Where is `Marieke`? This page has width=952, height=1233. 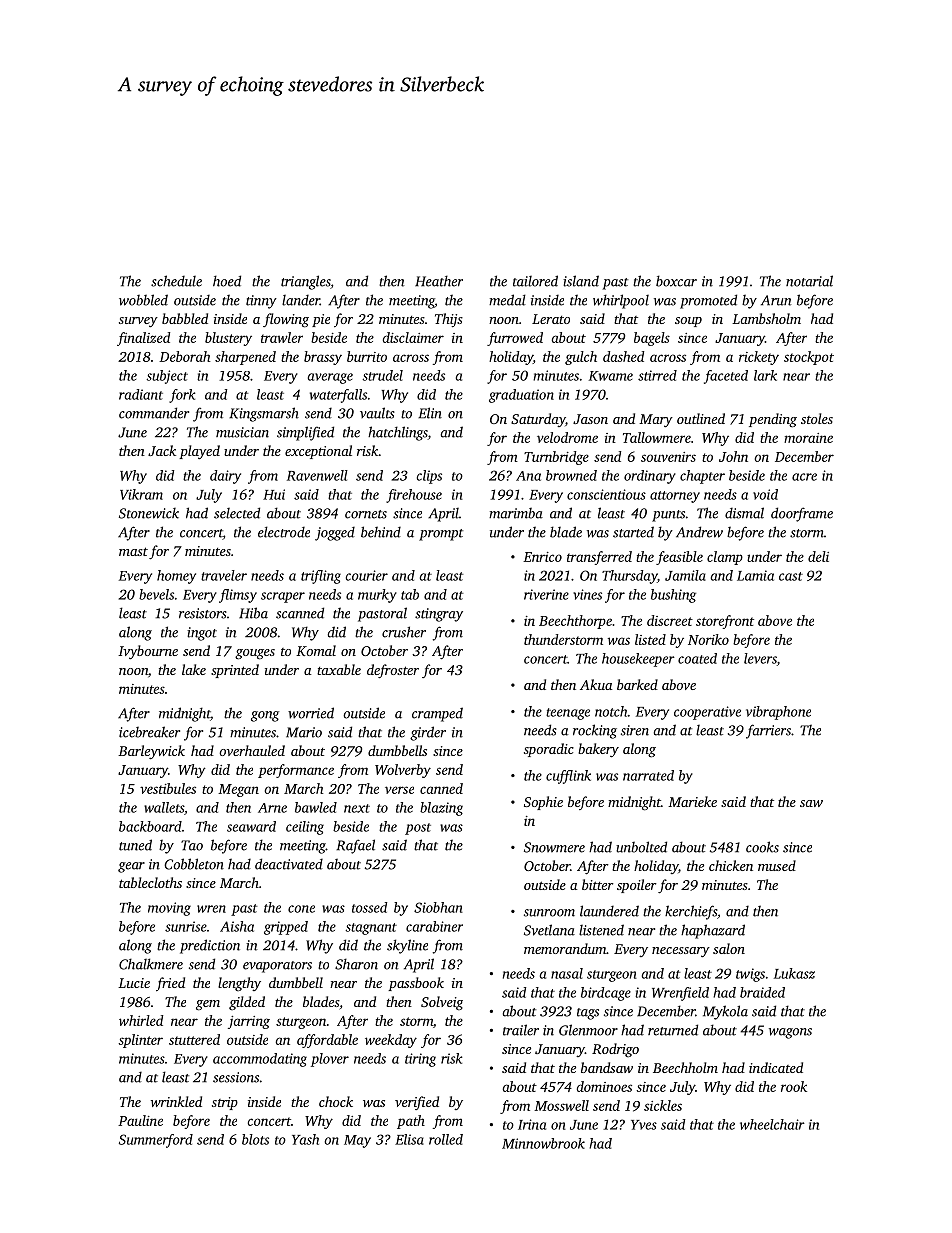
Marieke is located at coordinates (692, 801).
